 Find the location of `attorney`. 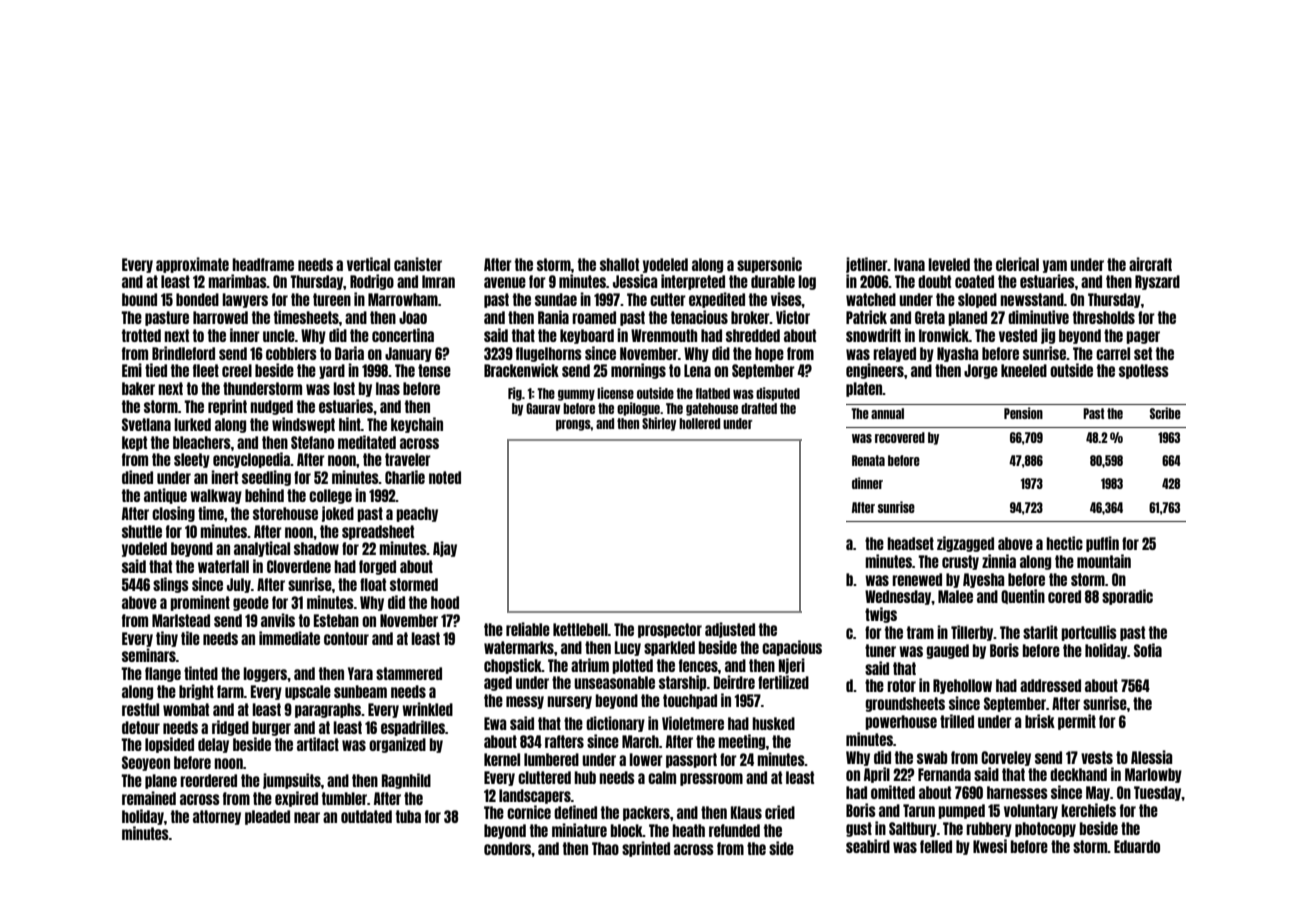

attorney is located at coordinates (217, 817).
